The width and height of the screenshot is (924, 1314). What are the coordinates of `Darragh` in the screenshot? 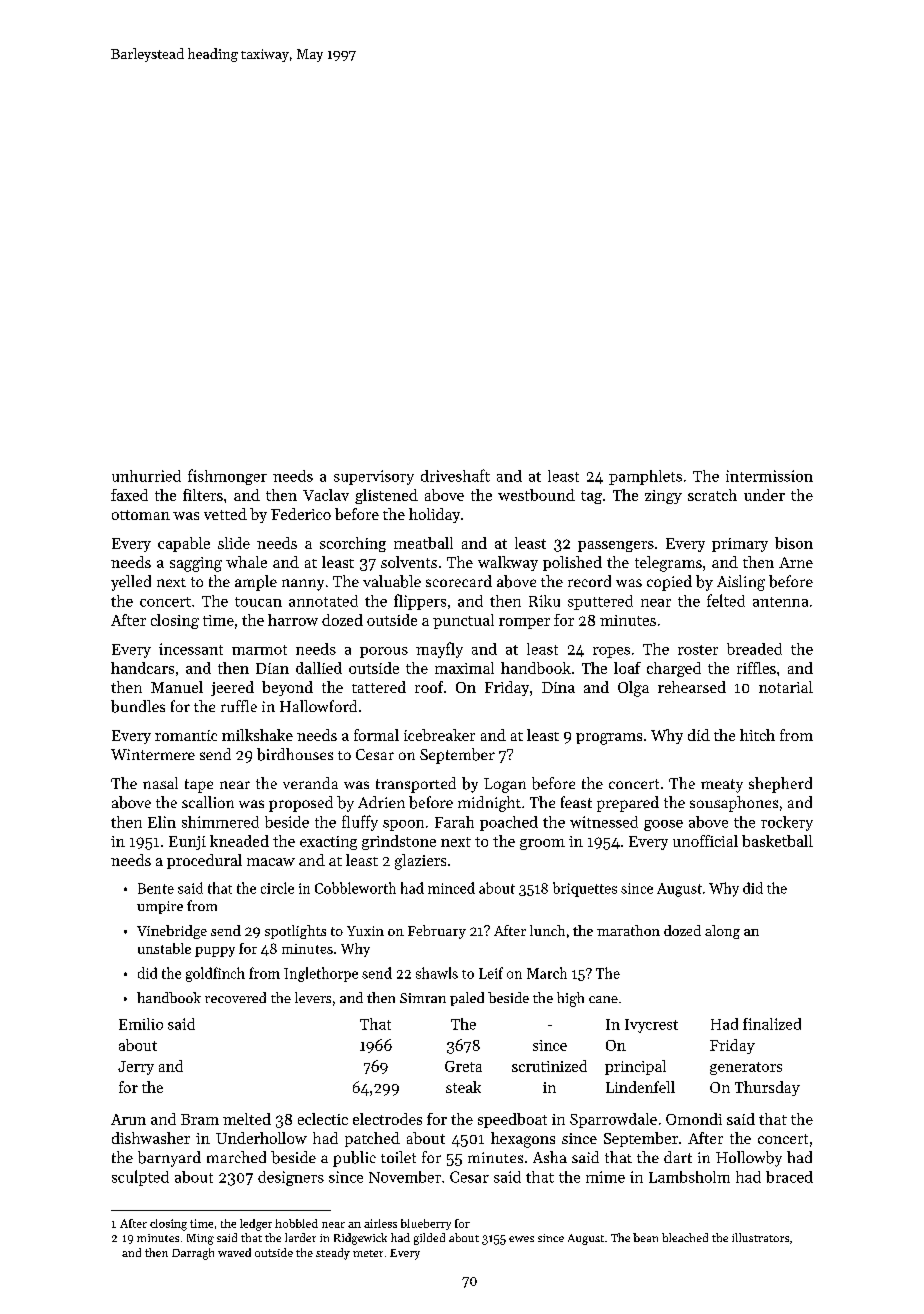 It's located at (193, 1254).
